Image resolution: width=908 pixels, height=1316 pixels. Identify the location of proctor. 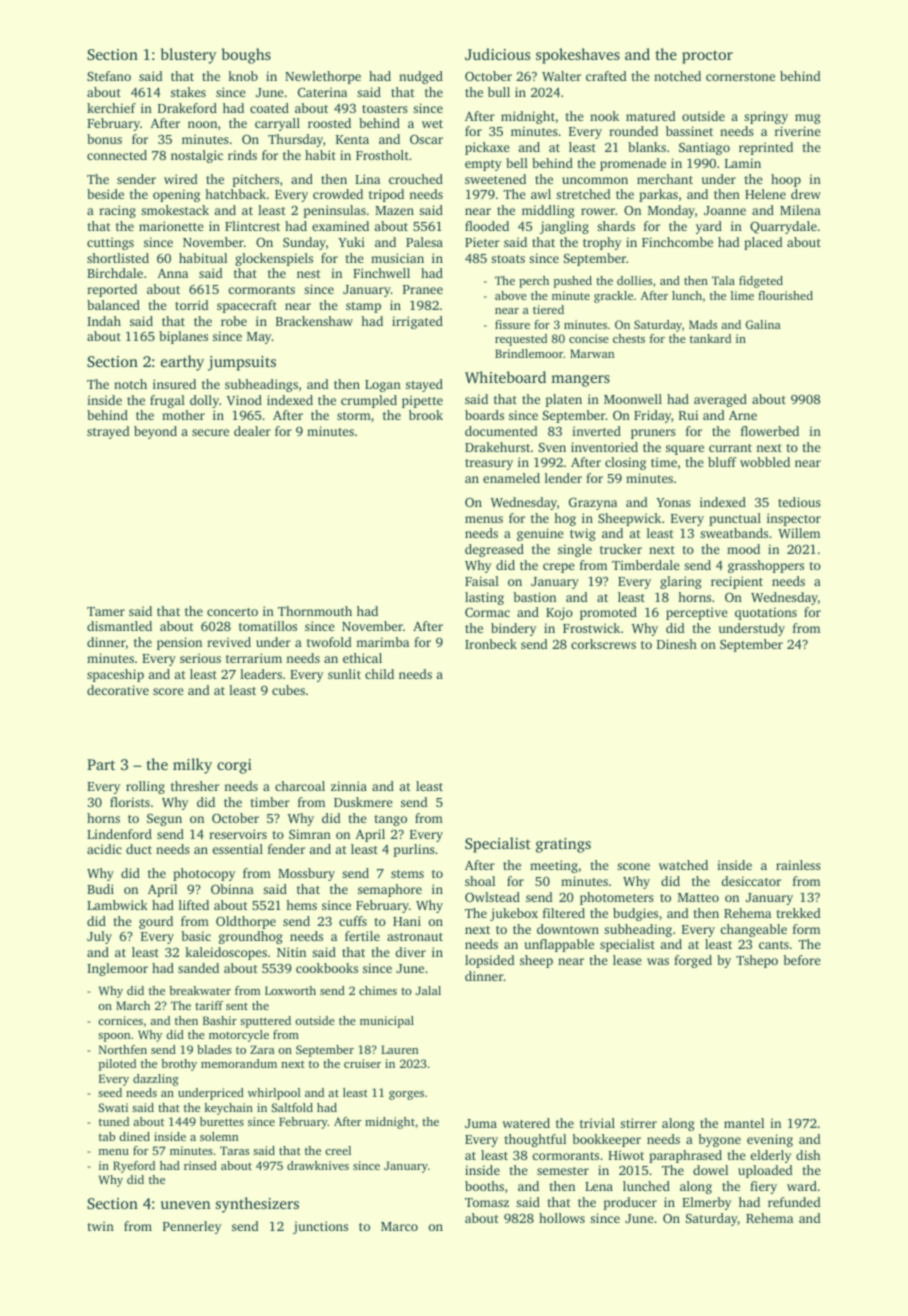
(707, 57).
